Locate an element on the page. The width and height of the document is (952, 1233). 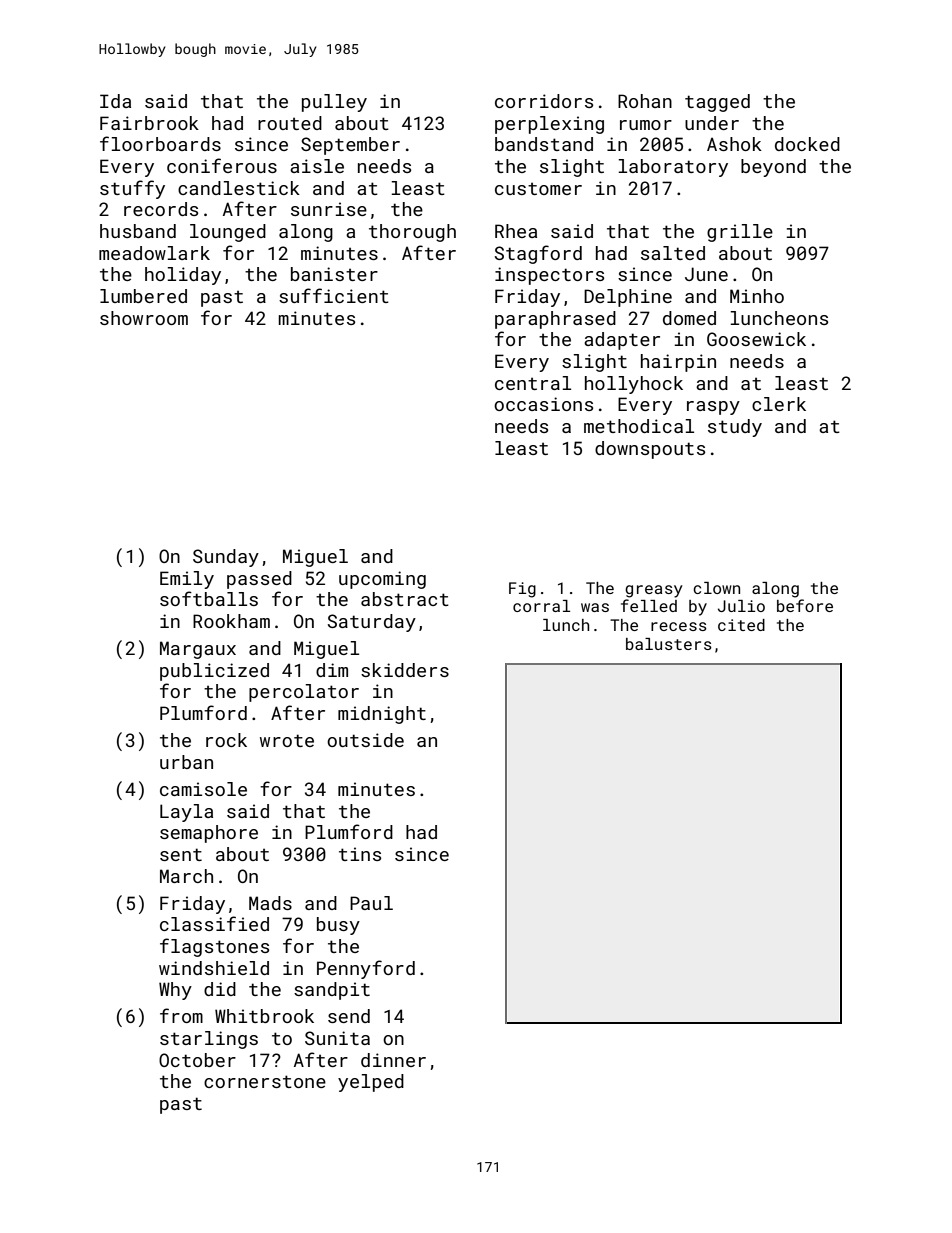
bandstand is located at coordinates (544, 144).
